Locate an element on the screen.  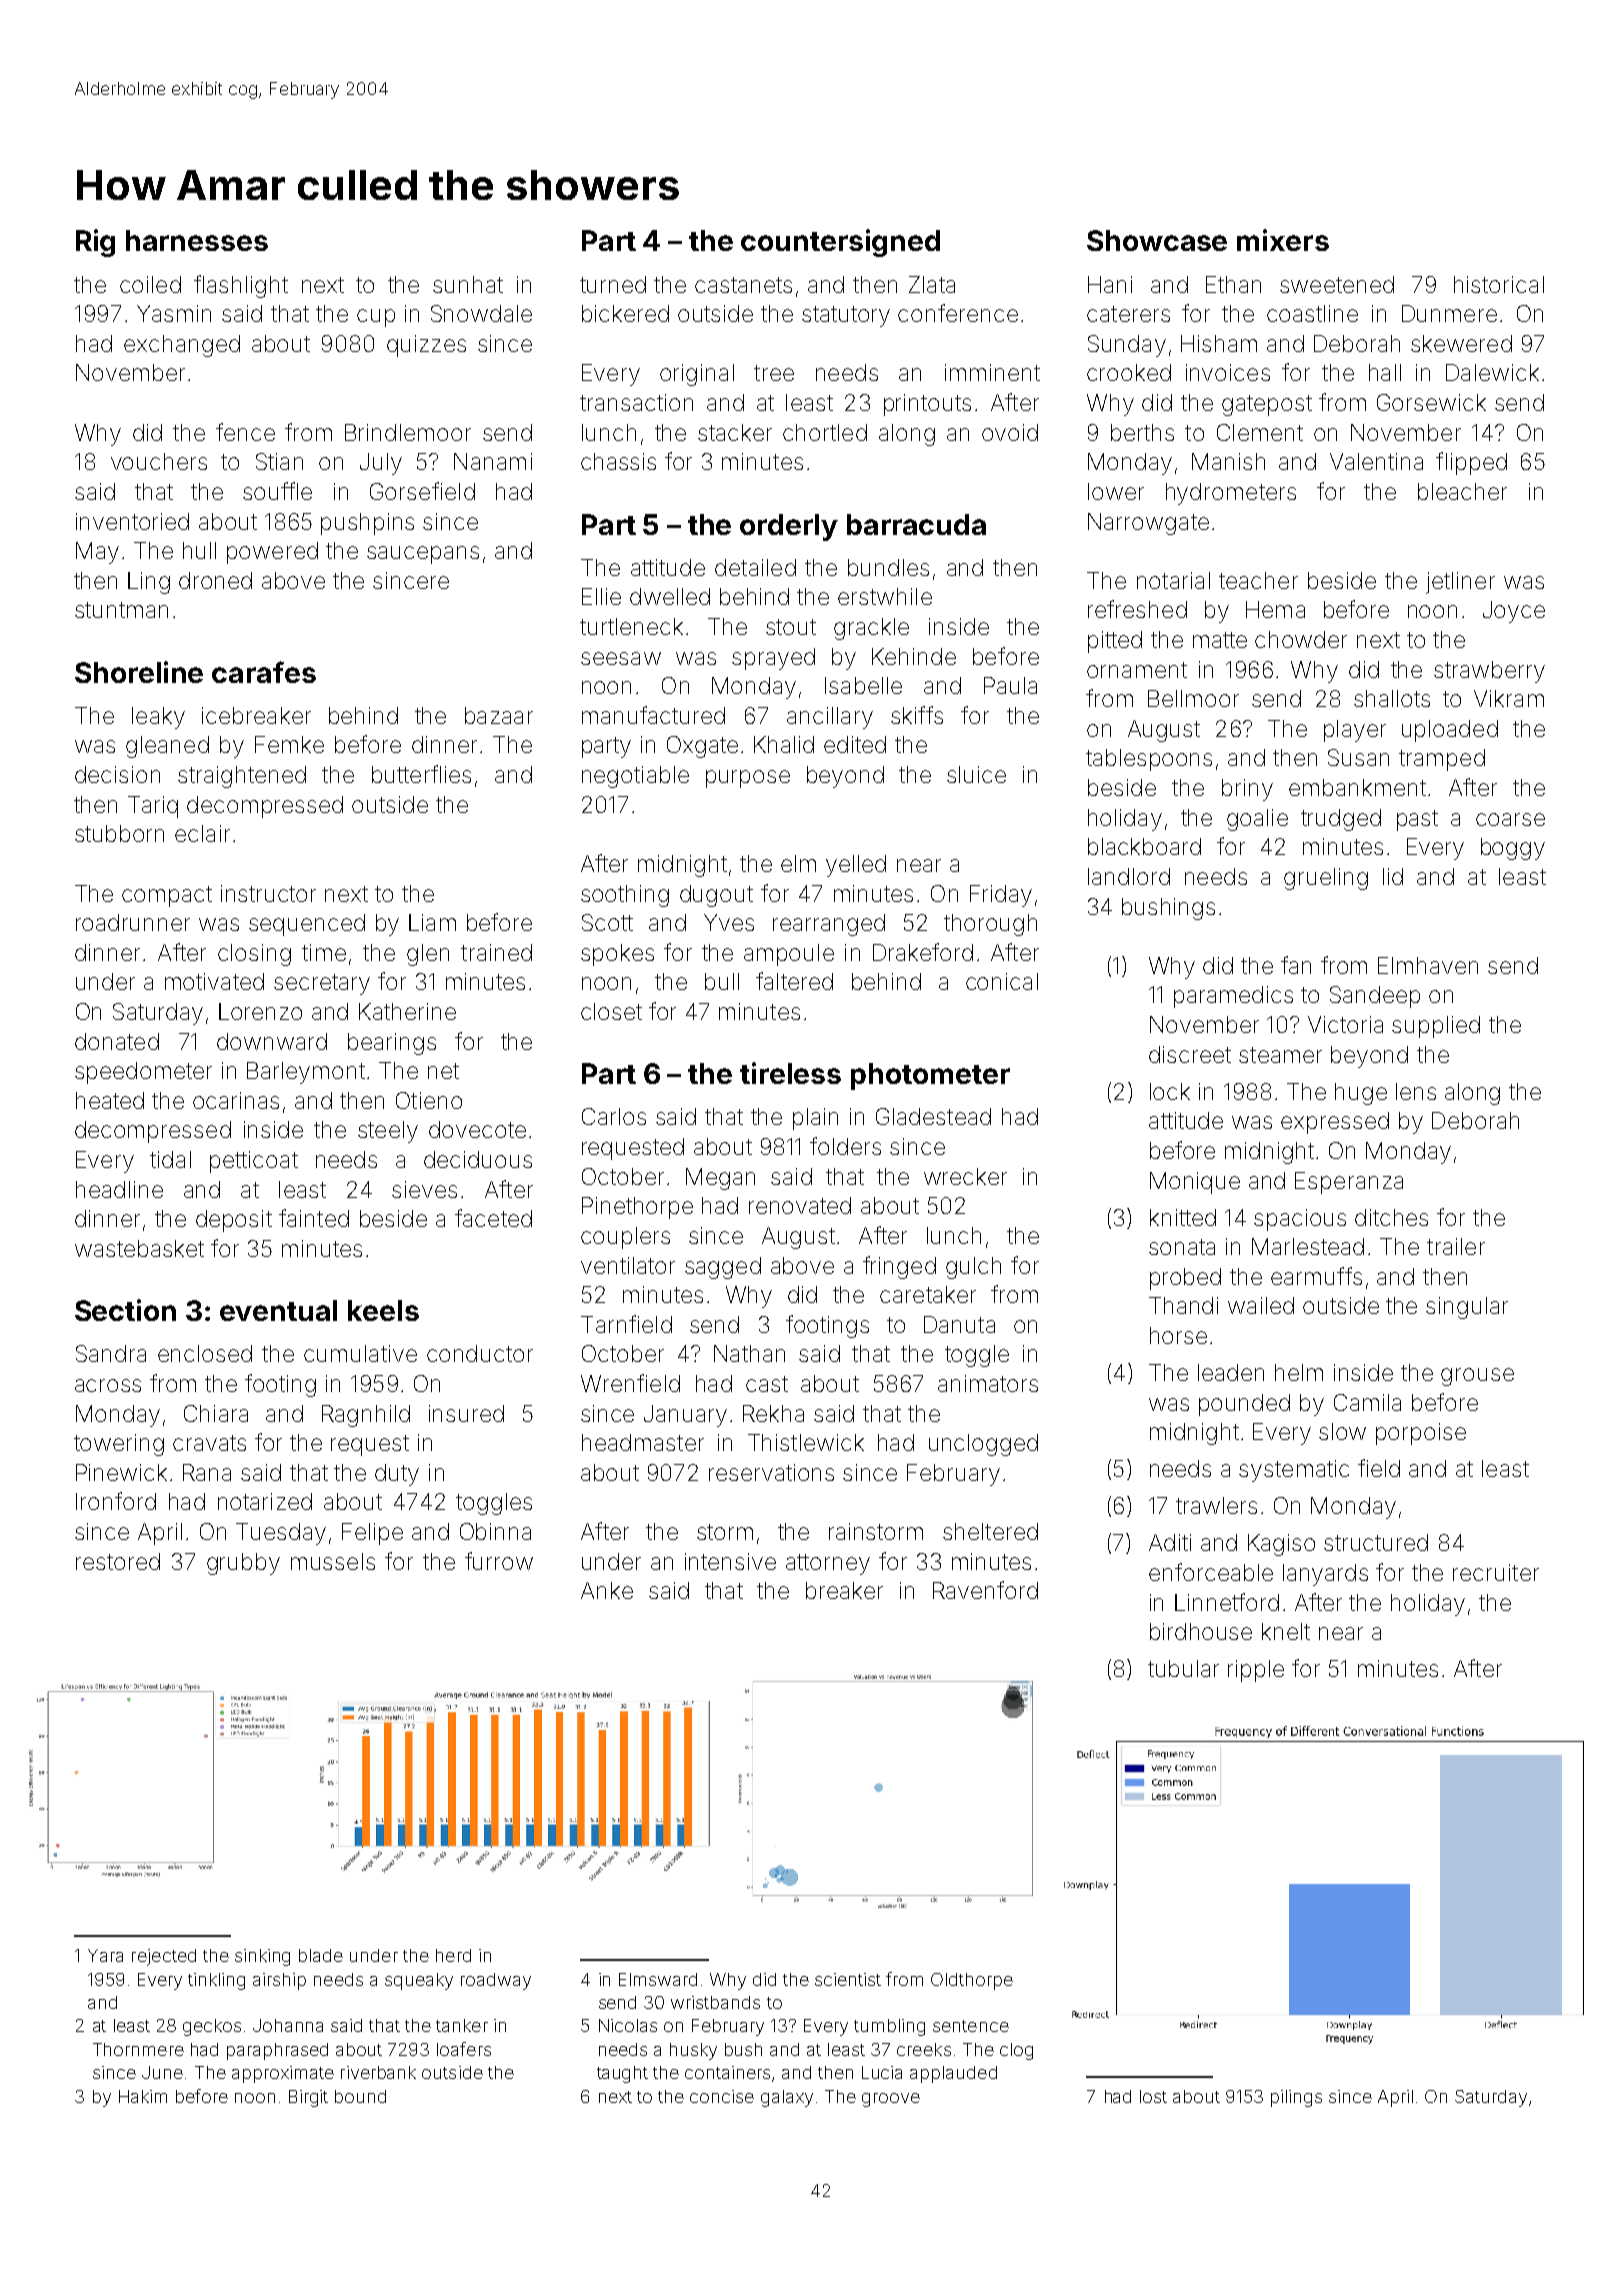
headmaster is located at coordinates (643, 1442).
